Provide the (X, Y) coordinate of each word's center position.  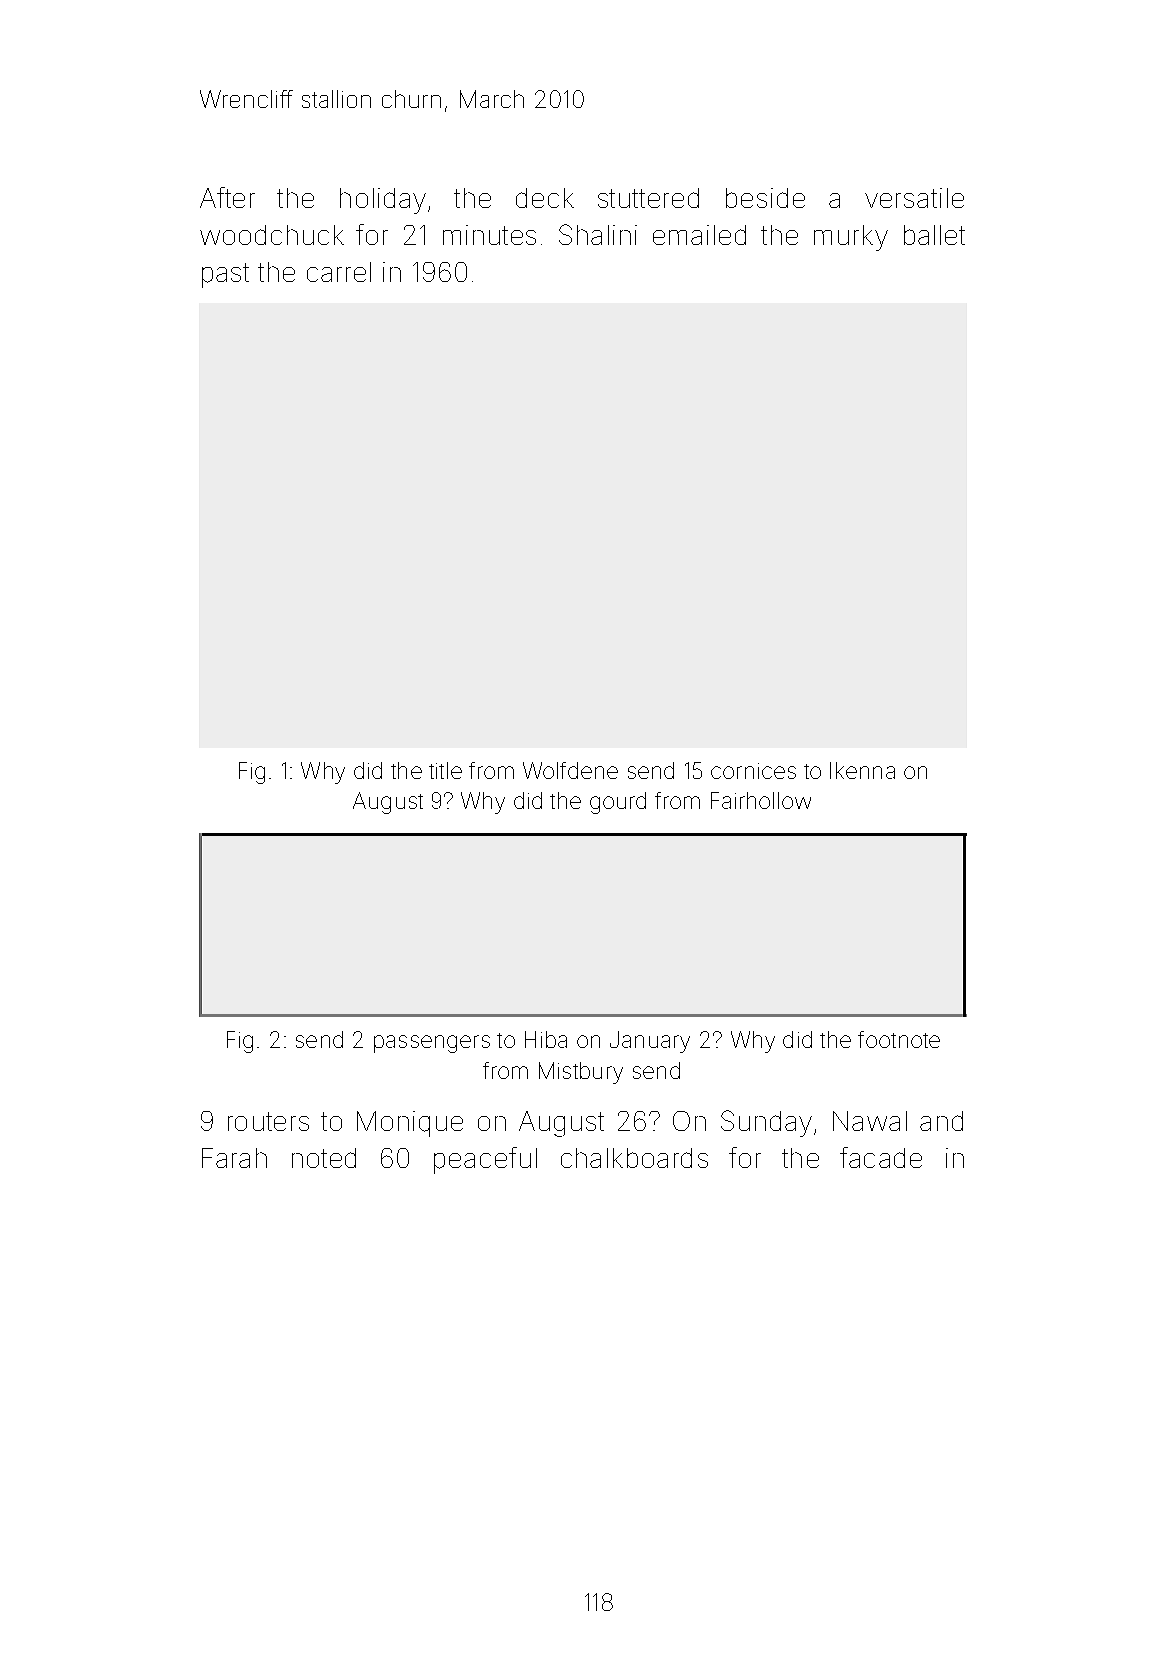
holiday (383, 201)
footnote (899, 1039)
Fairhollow (761, 800)
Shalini (598, 234)
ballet (934, 235)
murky (851, 238)
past (225, 275)
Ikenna (862, 770)
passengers (432, 1044)
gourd (618, 803)
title (445, 770)
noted (324, 1158)
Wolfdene (570, 770)
